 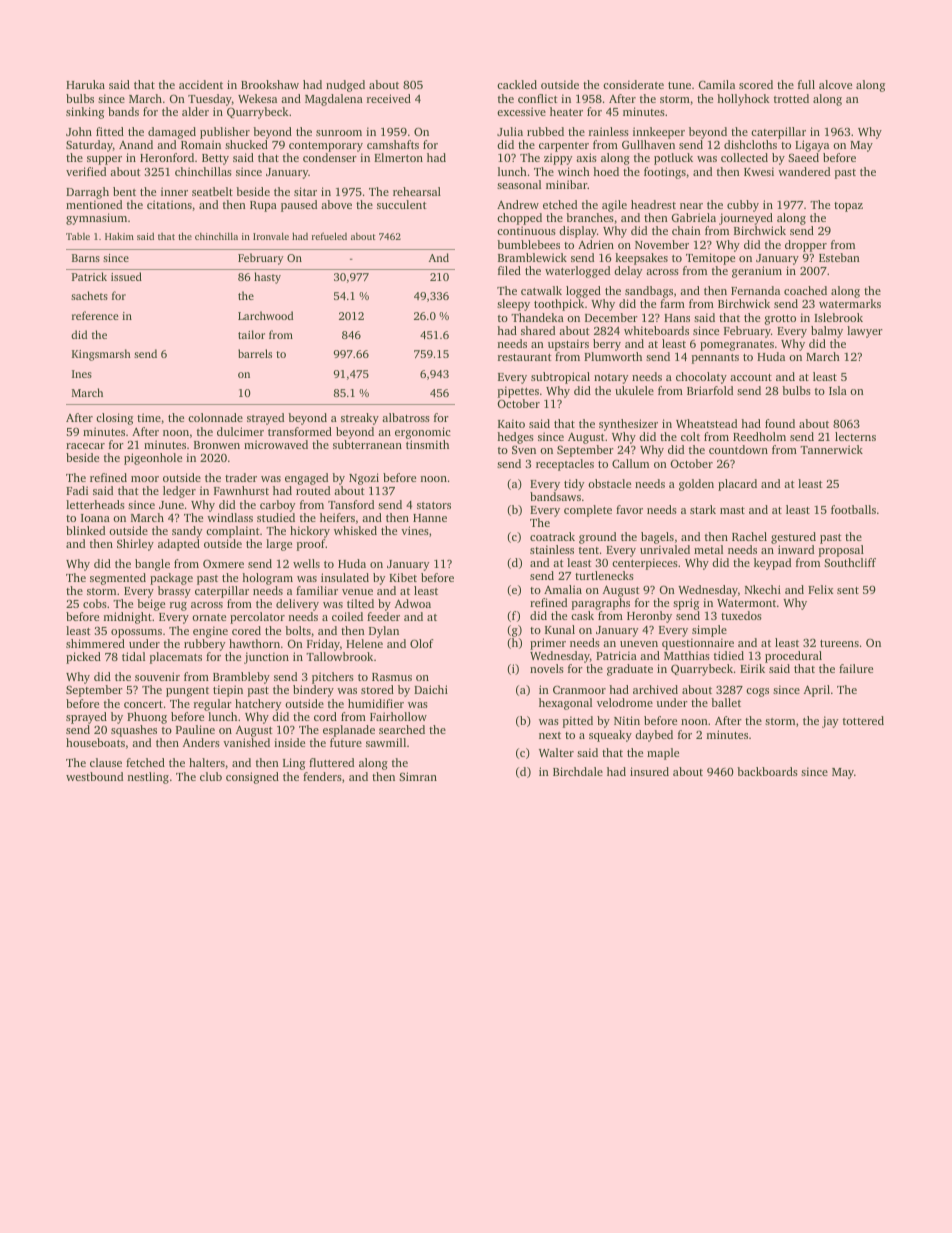 I want to click on racecar, so click(x=85, y=446).
